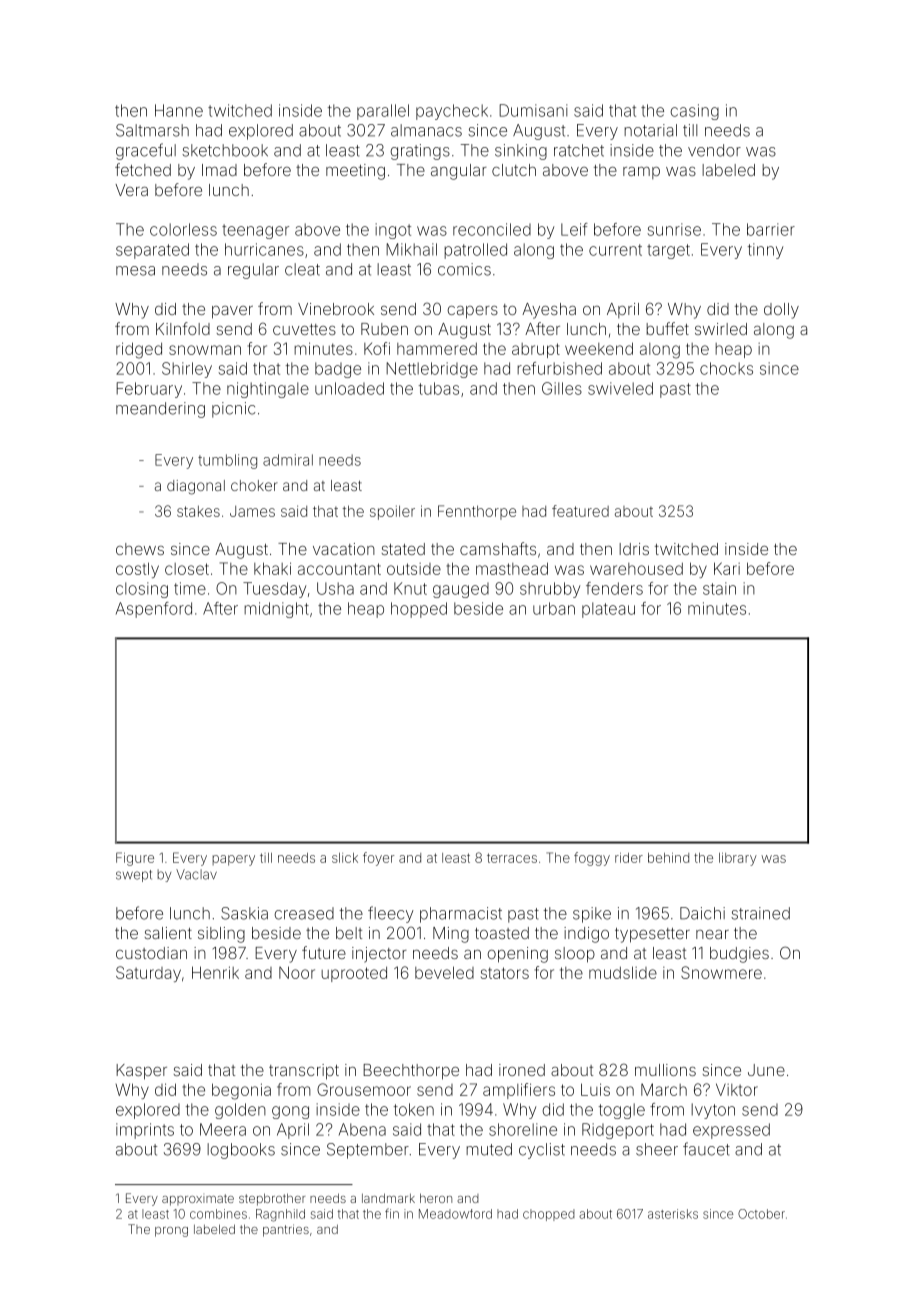 The width and height of the image is (924, 1314). Describe the element at coordinates (512, 858) in the image. I see `terraces` at that location.
